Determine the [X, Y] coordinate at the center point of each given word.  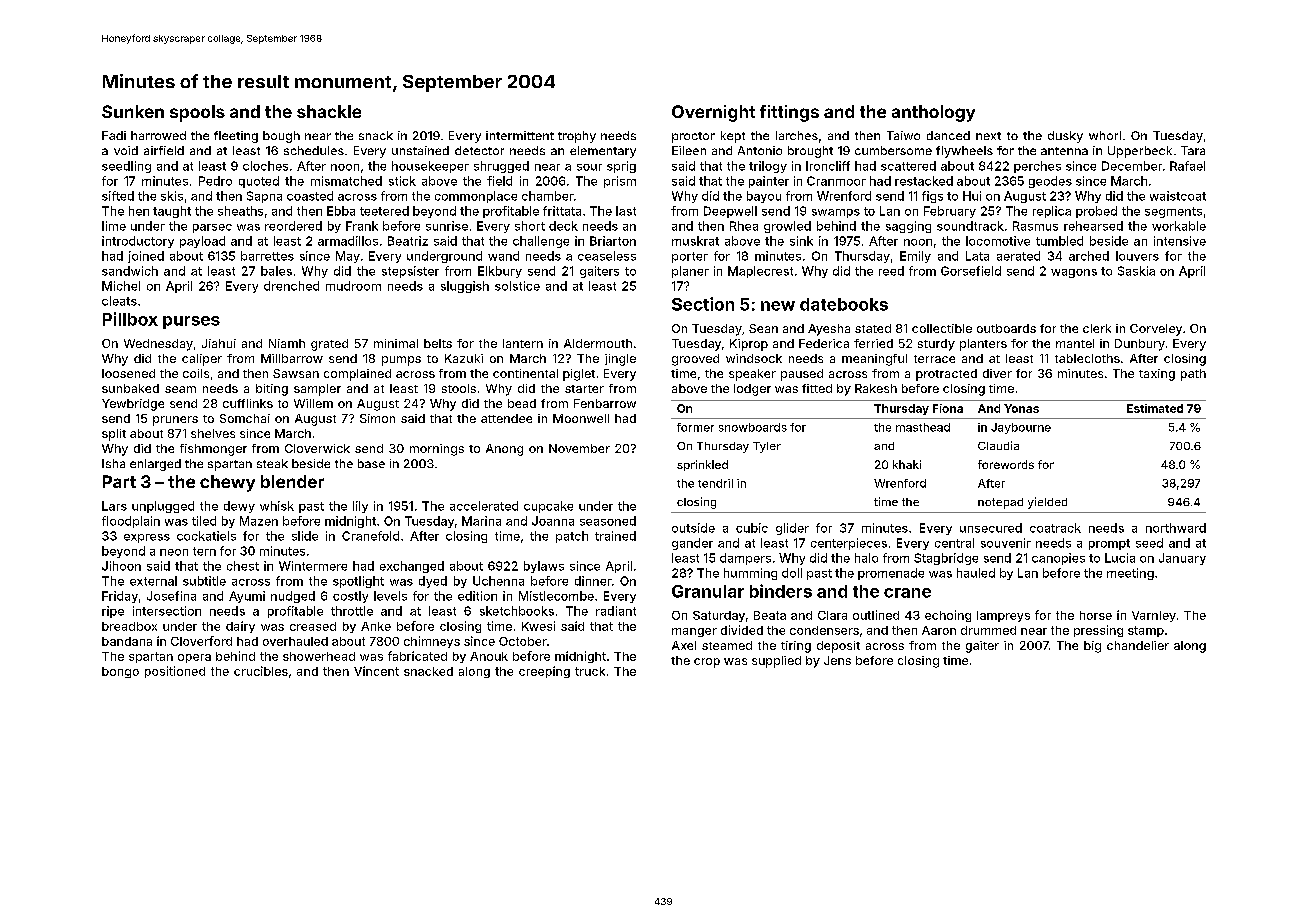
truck [590, 671]
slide [305, 536]
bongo [120, 672]
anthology [933, 113]
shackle [329, 111]
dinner [593, 581]
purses [191, 322]
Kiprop [749, 345]
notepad [1000, 503]
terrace [934, 359]
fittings [789, 113]
